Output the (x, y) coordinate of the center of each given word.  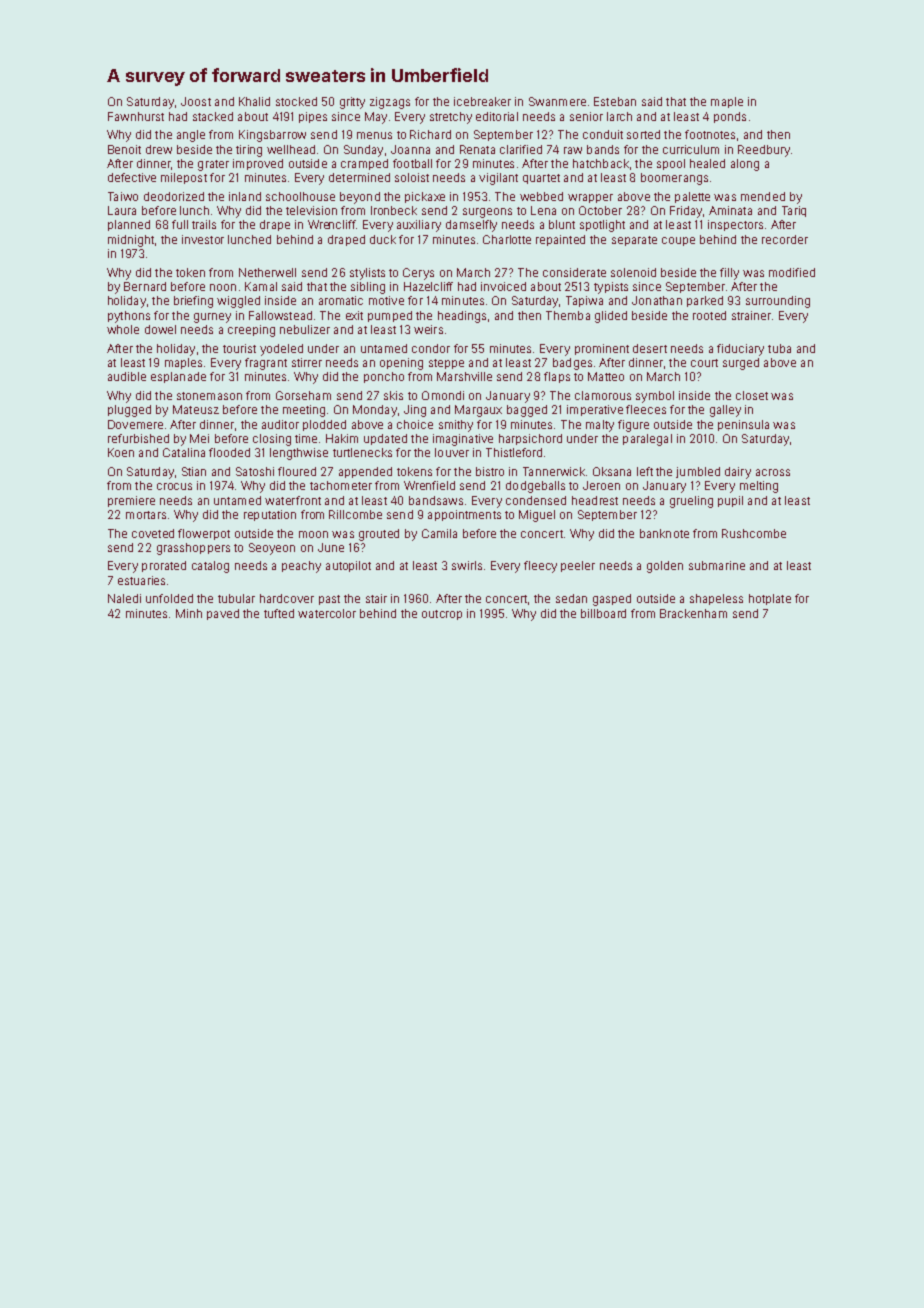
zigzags (390, 103)
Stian (194, 471)
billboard (603, 613)
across (773, 472)
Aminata (730, 210)
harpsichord (530, 439)
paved (223, 614)
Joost (196, 101)
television (311, 210)
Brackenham (693, 613)
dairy (738, 473)
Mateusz (196, 409)
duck (383, 239)
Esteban (615, 101)
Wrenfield (429, 485)
